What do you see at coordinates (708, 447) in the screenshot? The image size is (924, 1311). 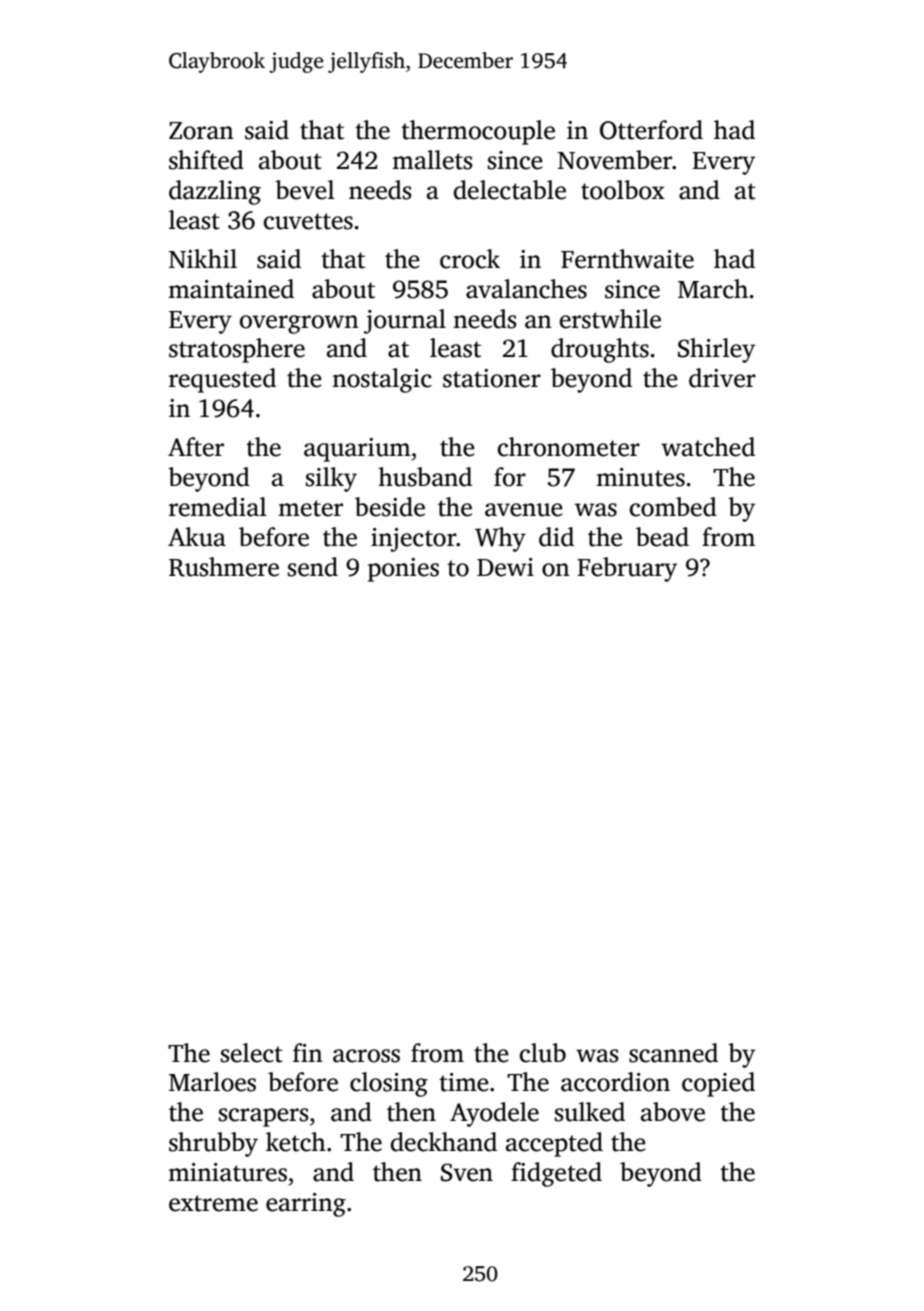 I see `watched` at bounding box center [708, 447].
